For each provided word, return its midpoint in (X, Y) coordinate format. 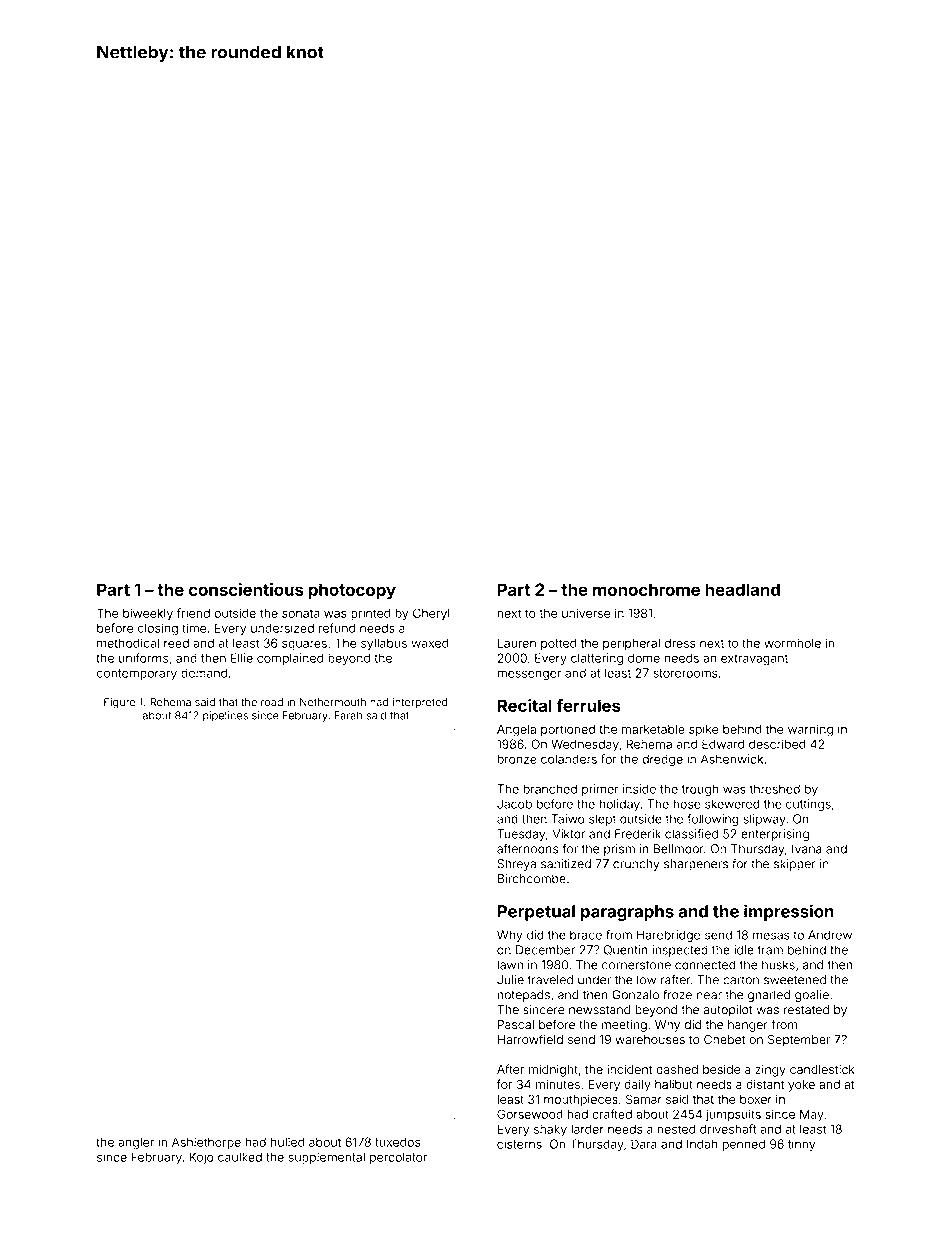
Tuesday (521, 835)
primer (600, 790)
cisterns (519, 1144)
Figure (120, 703)
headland (742, 589)
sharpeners (696, 865)
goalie (812, 996)
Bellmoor (679, 849)
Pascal (516, 1025)
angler (136, 1144)
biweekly (148, 614)
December (545, 950)
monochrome (646, 589)
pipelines (225, 716)
